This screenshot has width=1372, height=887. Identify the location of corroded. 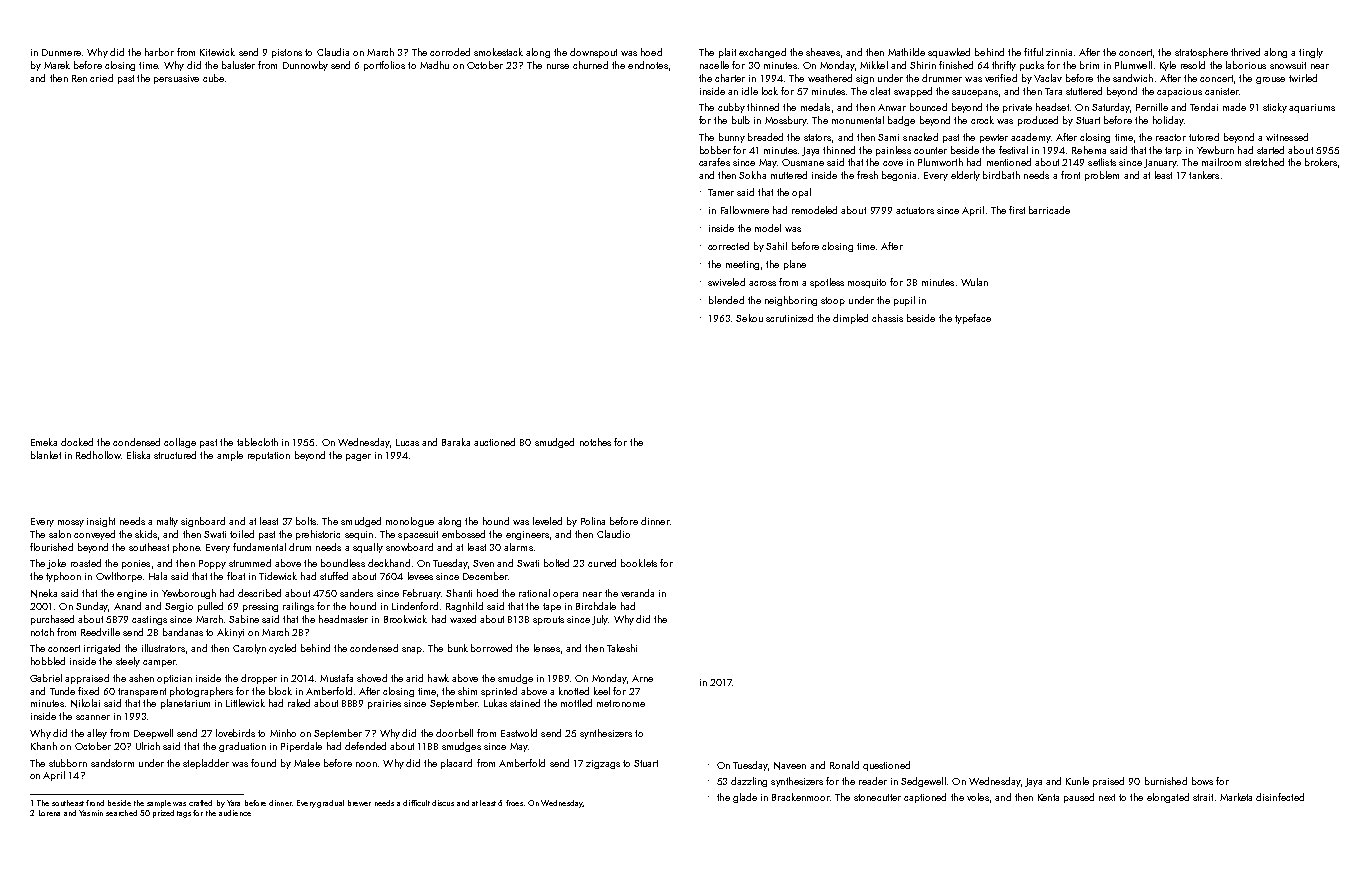
(450, 52).
